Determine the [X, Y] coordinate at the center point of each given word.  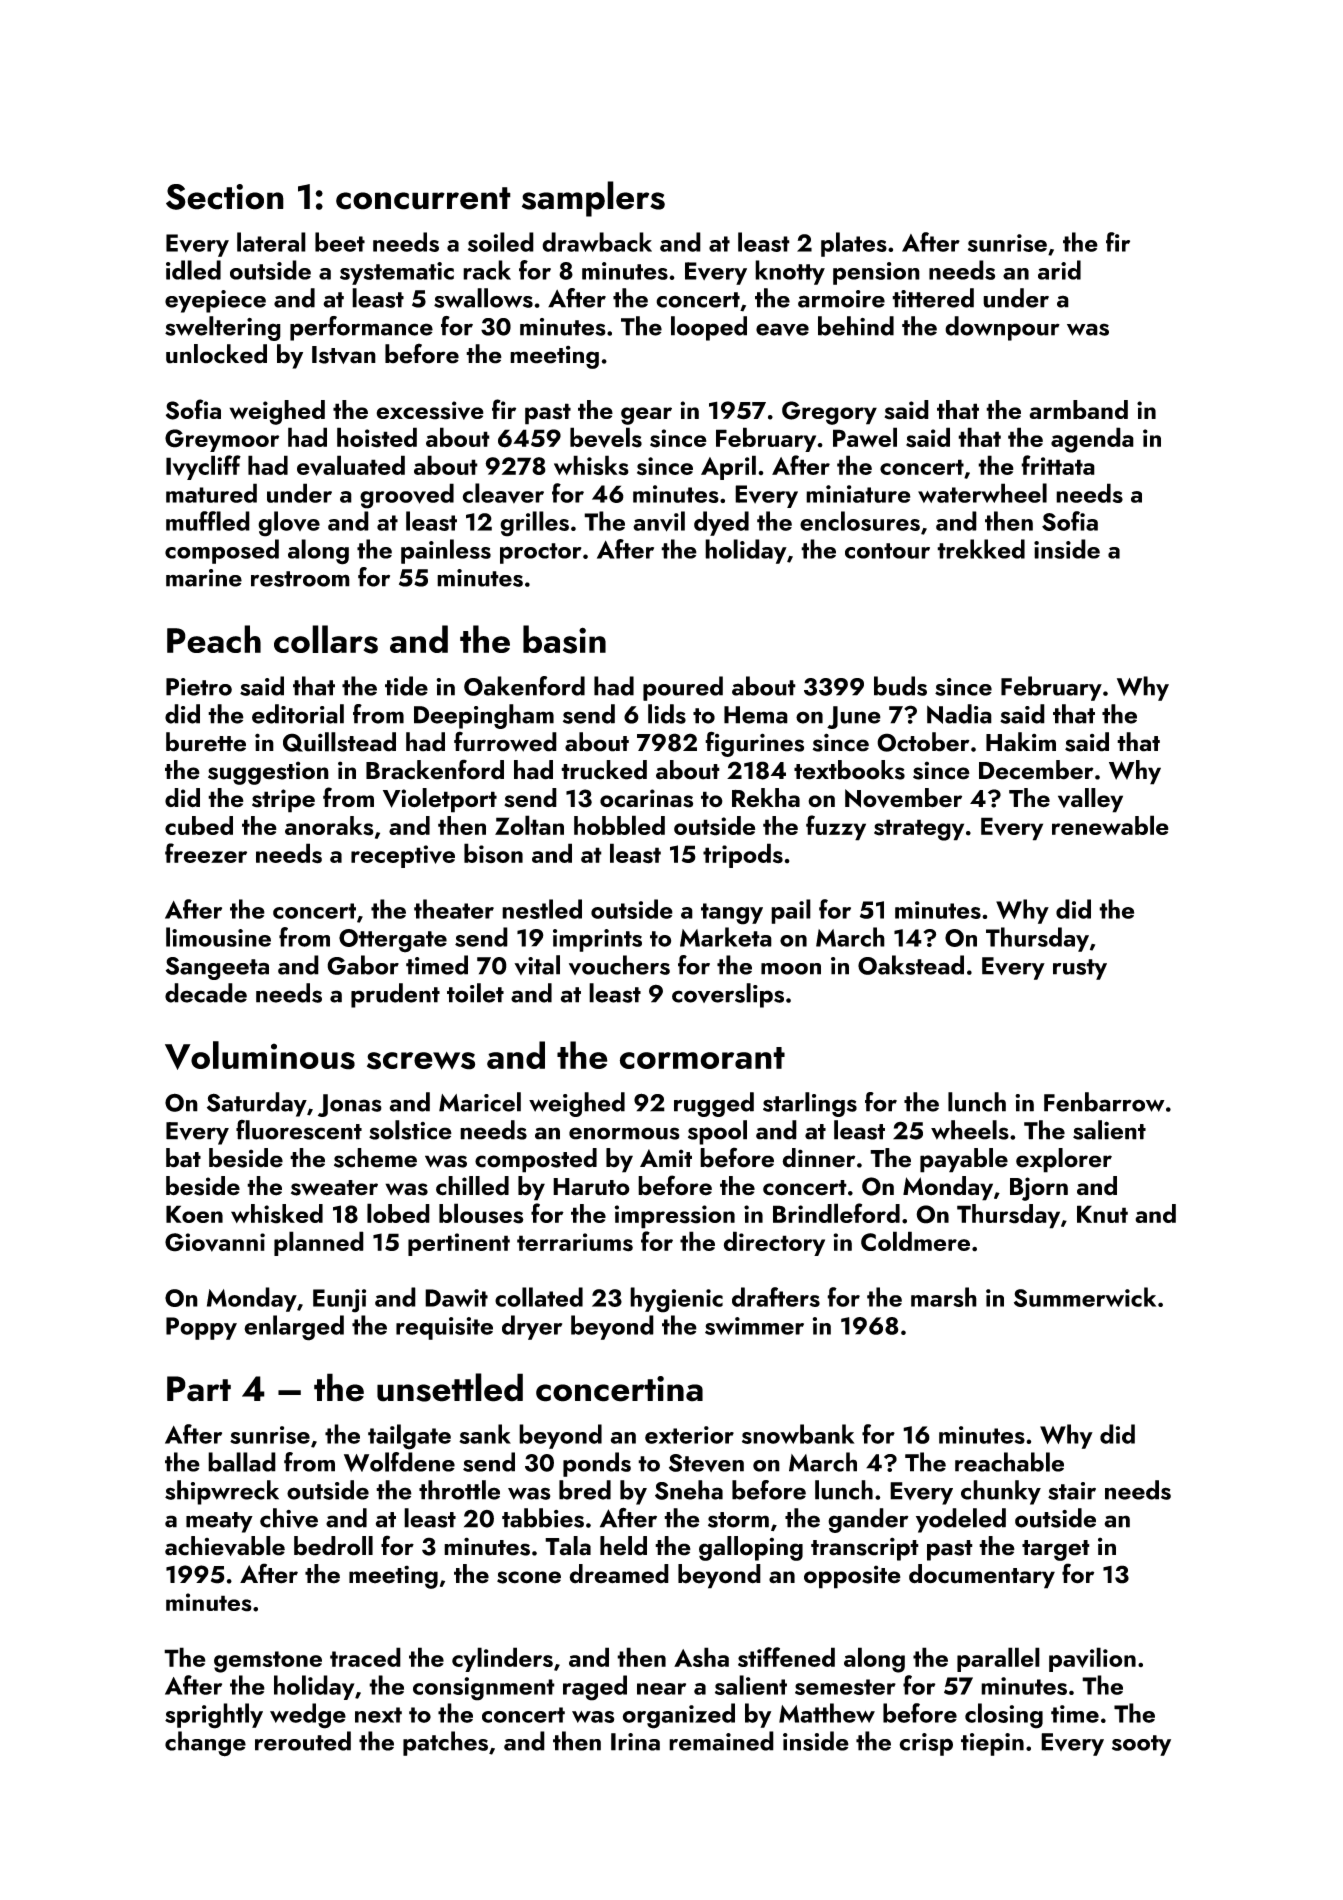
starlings [810, 1104]
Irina [635, 1742]
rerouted [303, 1741]
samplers [593, 199]
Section [225, 197]
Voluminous [260, 1055]
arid [1059, 270]
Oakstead [911, 965]
